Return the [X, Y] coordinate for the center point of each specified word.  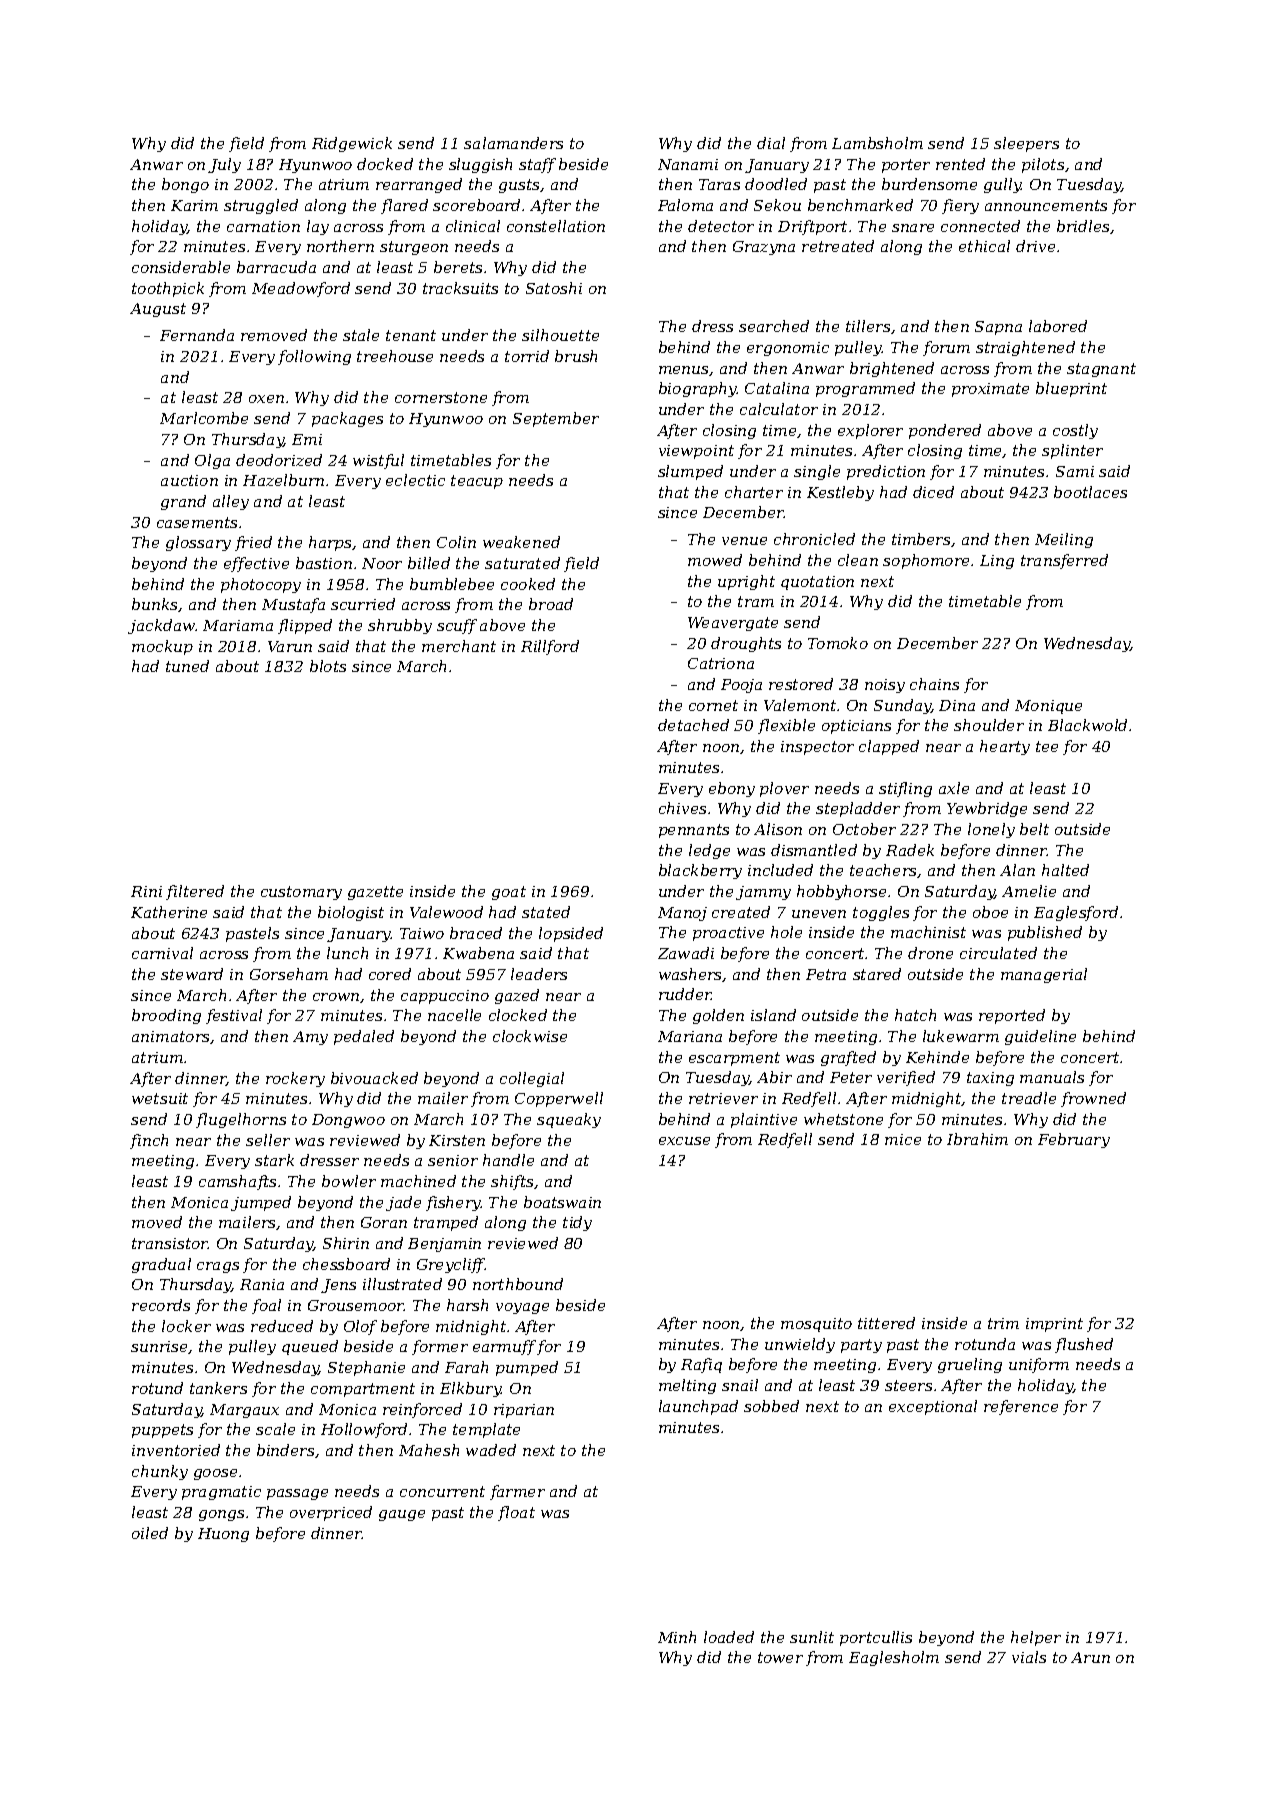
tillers [868, 326]
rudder [685, 994]
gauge [402, 1515]
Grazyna [764, 248]
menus [684, 371]
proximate [990, 390]
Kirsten [457, 1140]
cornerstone [441, 397]
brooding [166, 1016]
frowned [1093, 1099]
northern [340, 246]
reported [1012, 1016]
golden [718, 1016]
